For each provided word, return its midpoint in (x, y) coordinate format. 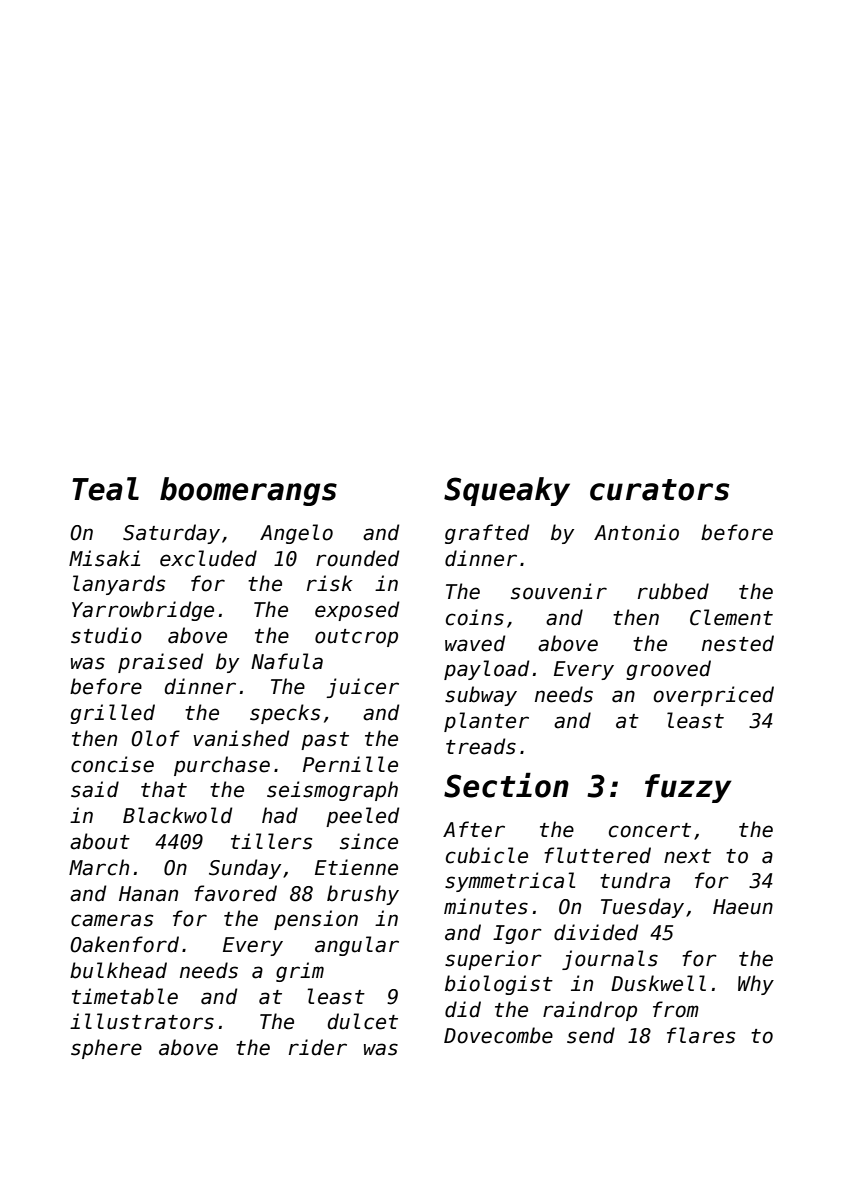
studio (106, 635)
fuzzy (688, 788)
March (99, 867)
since (369, 841)
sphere (106, 1049)
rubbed (673, 591)
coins (475, 617)
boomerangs (248, 491)
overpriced (713, 696)
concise (112, 764)
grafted (487, 534)
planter (486, 722)
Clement (731, 617)
